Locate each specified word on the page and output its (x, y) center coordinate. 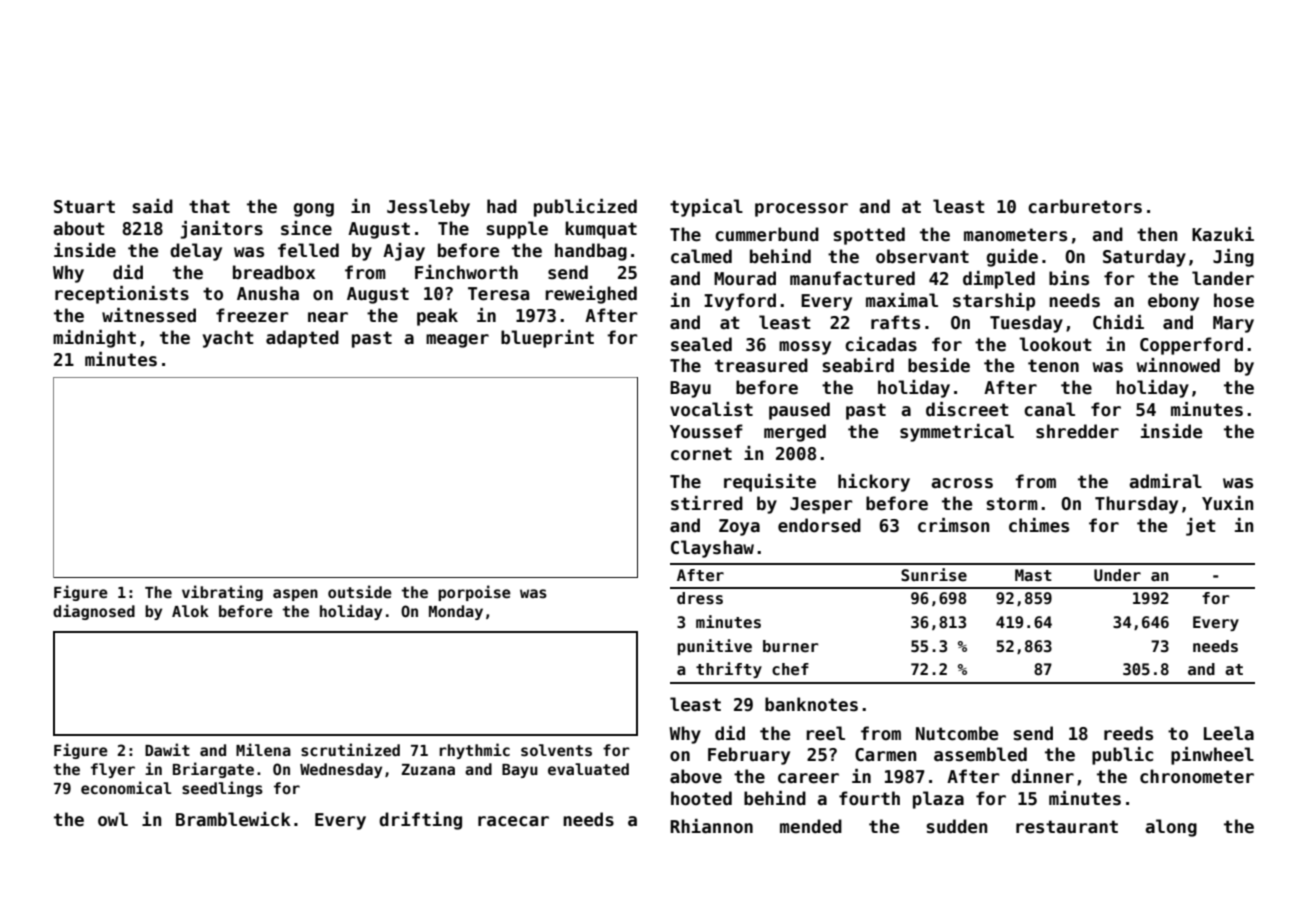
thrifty (729, 670)
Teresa (498, 294)
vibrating (222, 593)
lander (1223, 278)
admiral (1165, 481)
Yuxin (1227, 503)
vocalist (711, 409)
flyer (113, 770)
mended (811, 826)
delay (196, 252)
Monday (456, 612)
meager (457, 341)
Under (1117, 575)
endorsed (819, 525)
